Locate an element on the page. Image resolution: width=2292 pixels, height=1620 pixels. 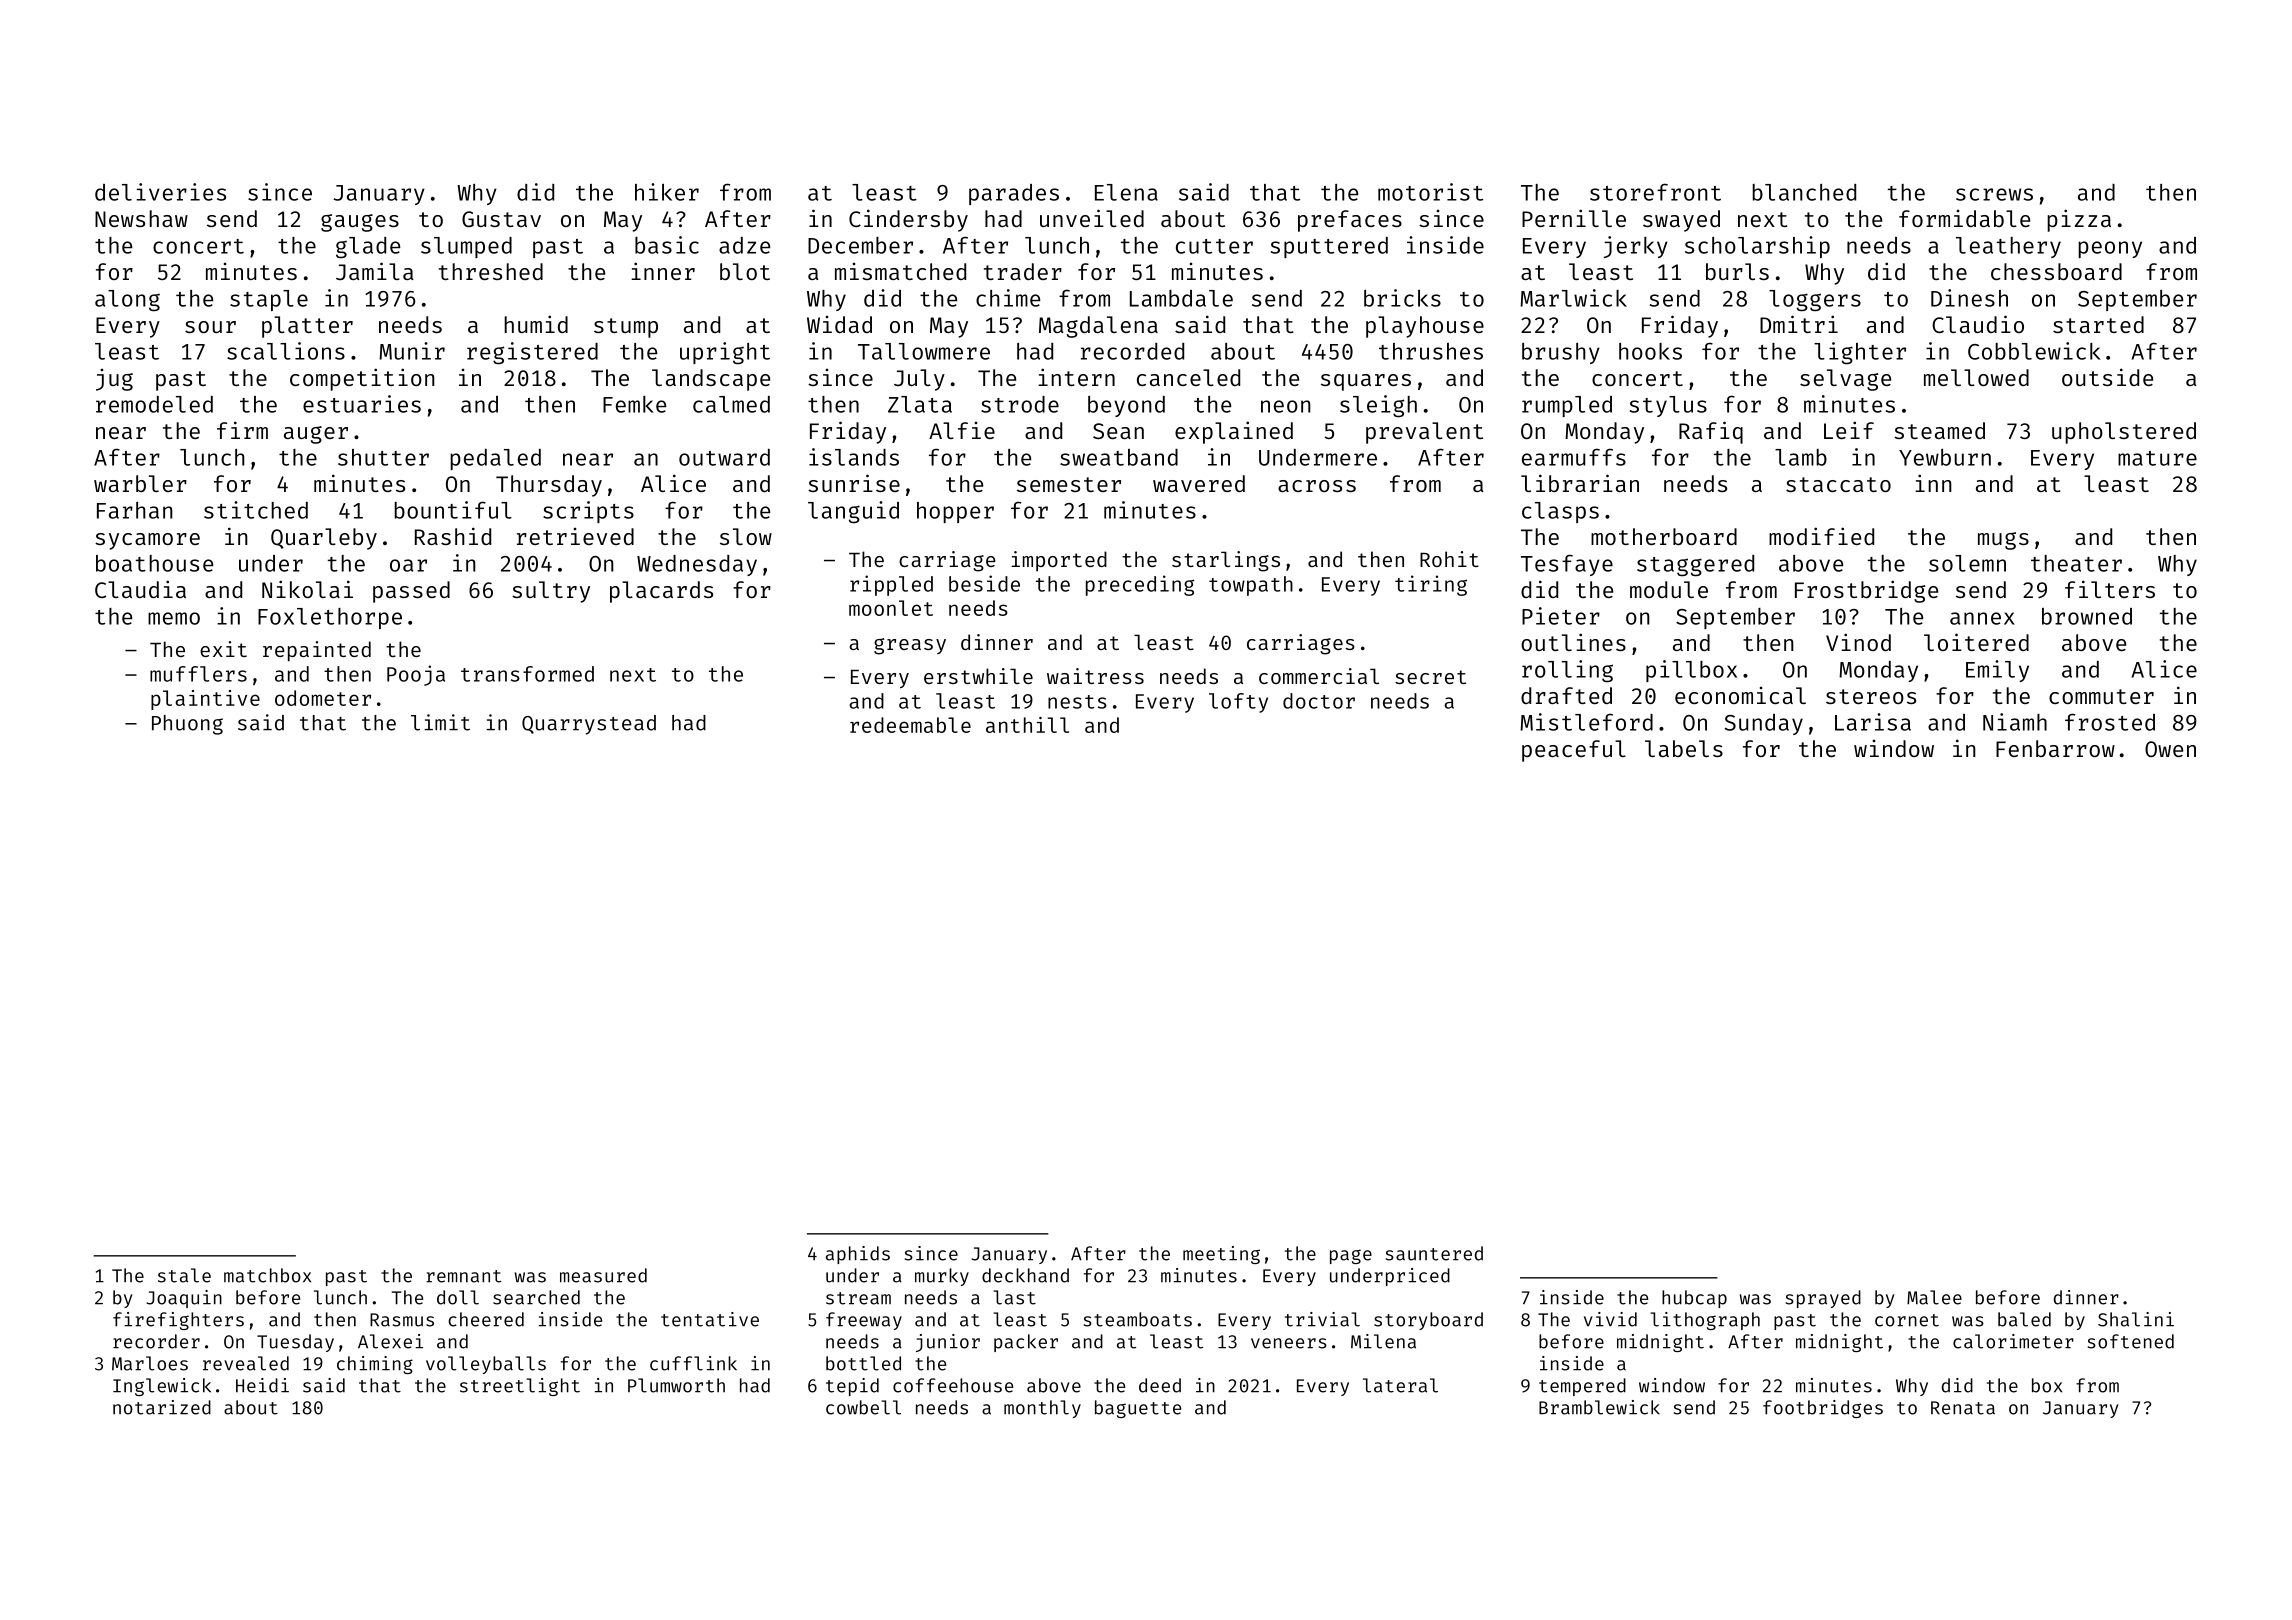
staggered is located at coordinates (1695, 566).
